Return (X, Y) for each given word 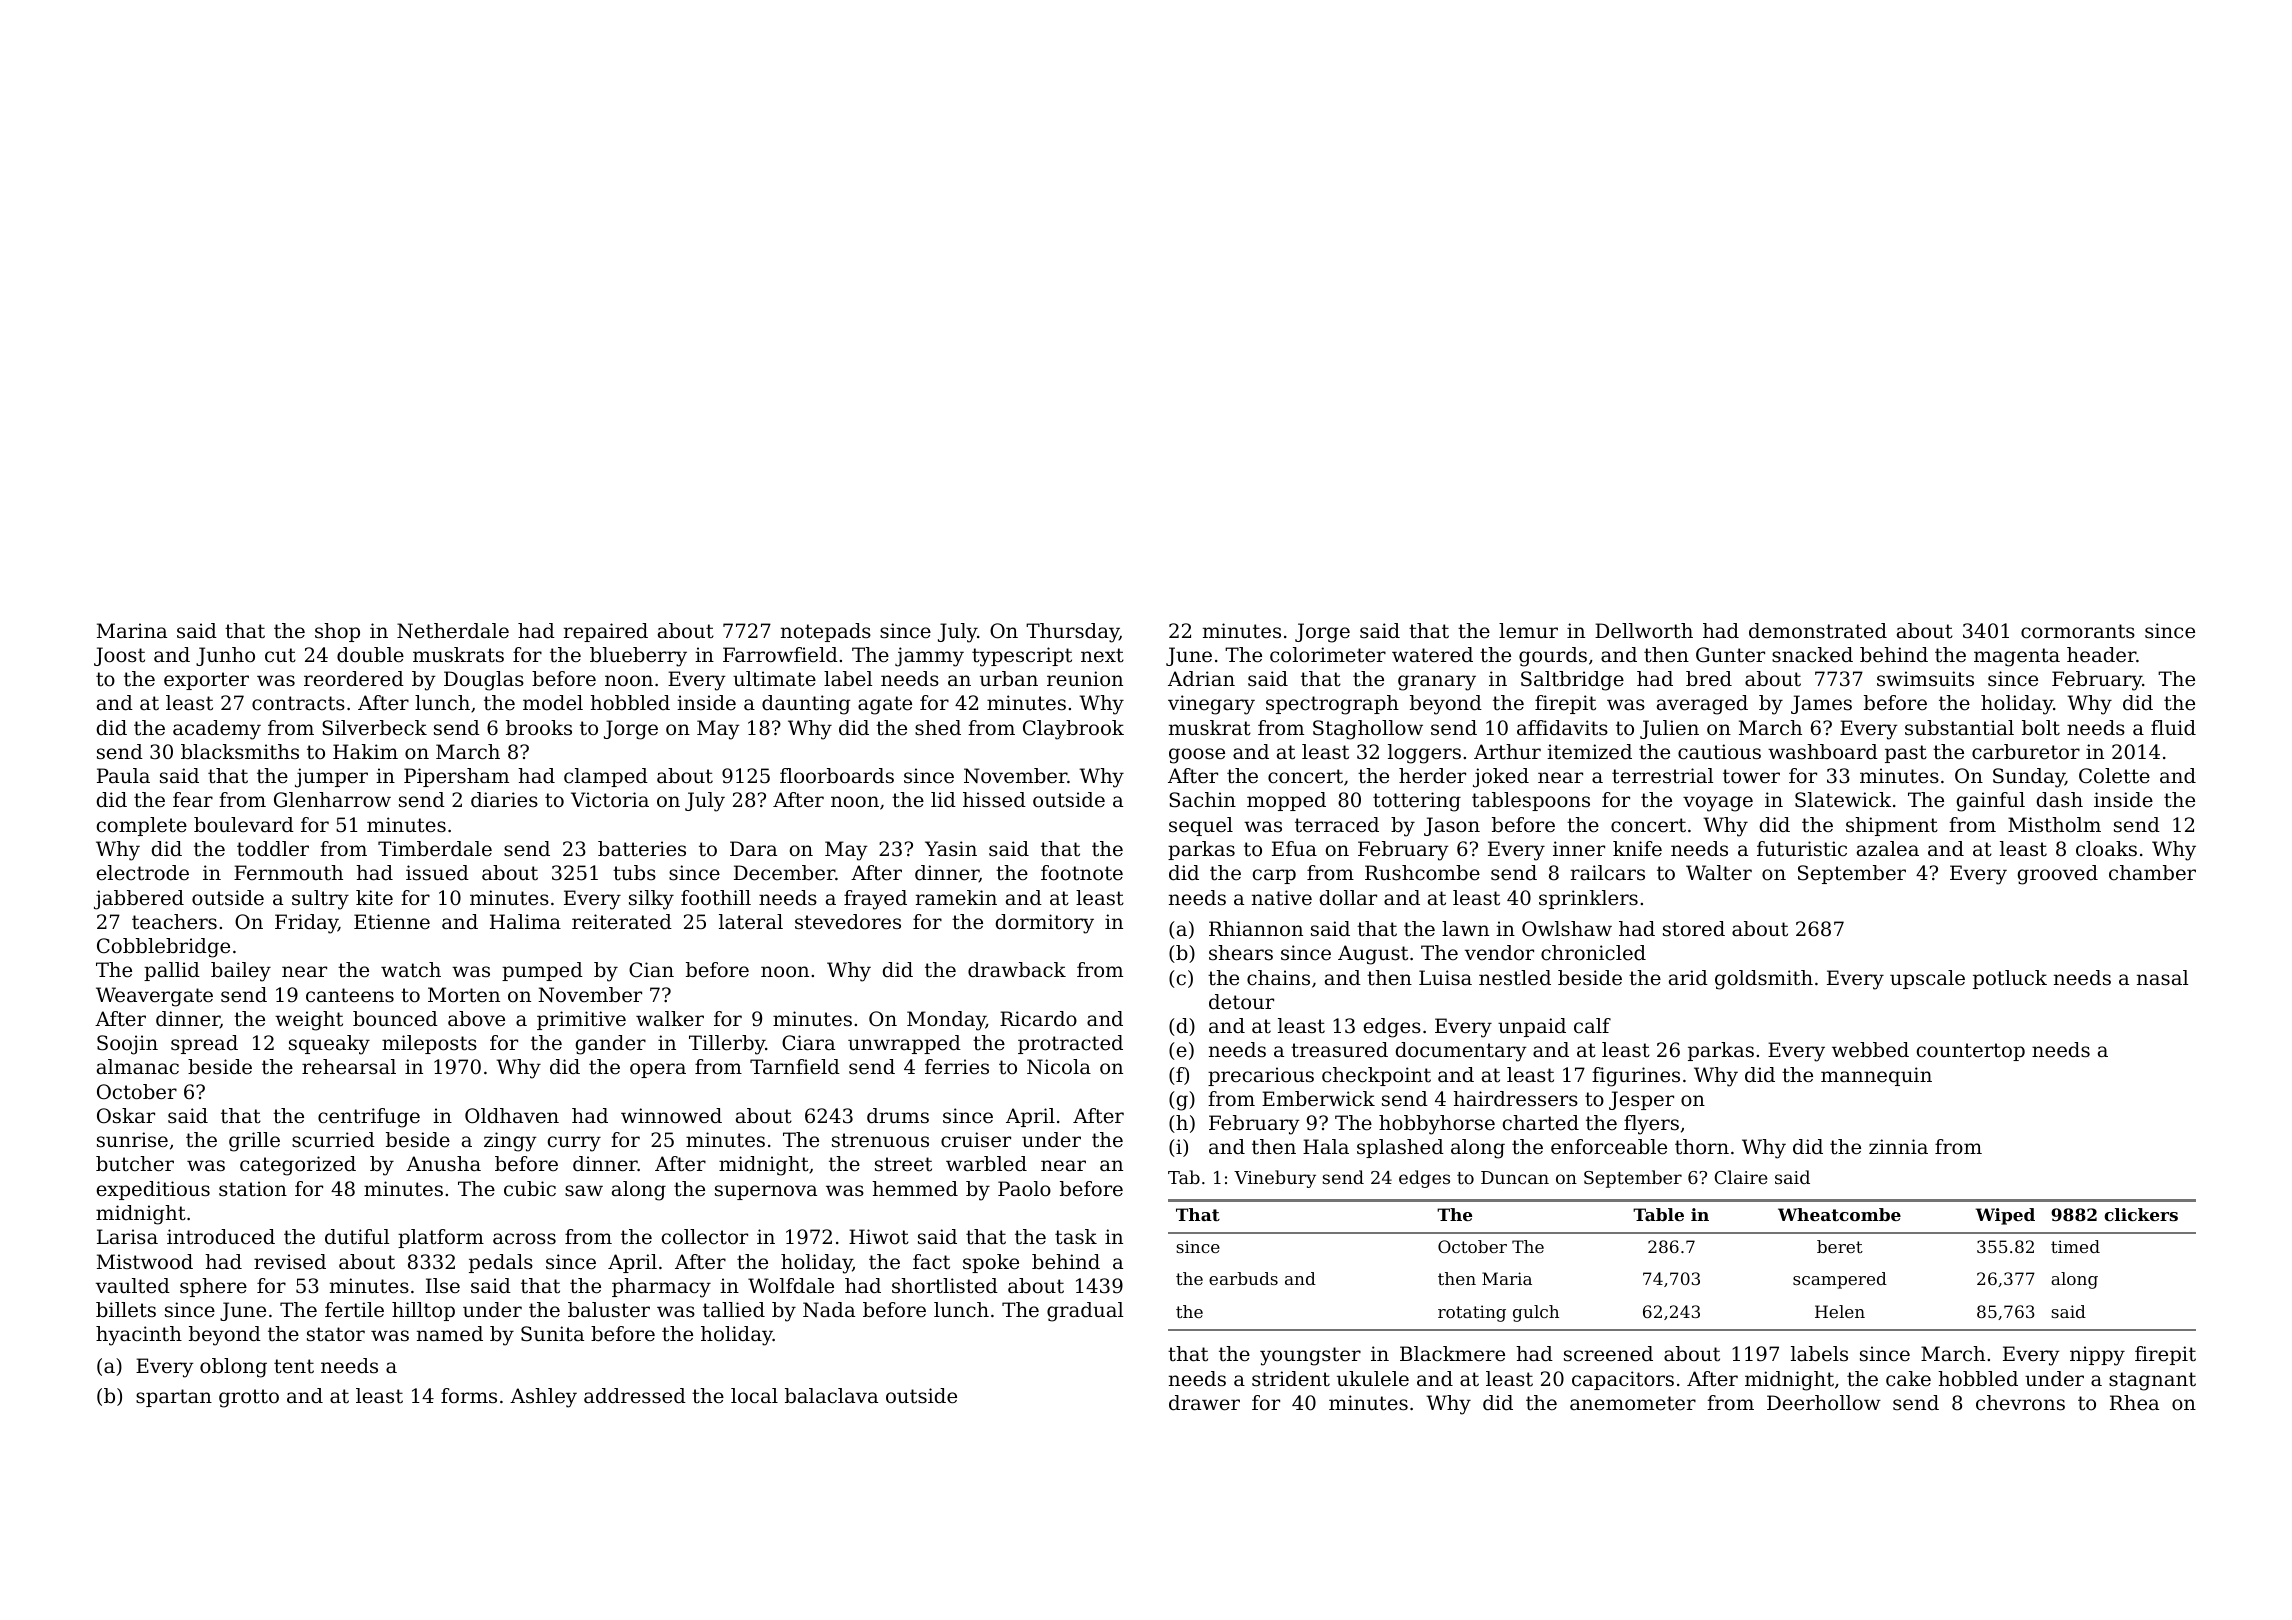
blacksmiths (240, 752)
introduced (221, 1237)
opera (658, 1070)
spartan (174, 1398)
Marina (132, 630)
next (1102, 655)
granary (1437, 683)
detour (1241, 1002)
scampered (1840, 1280)
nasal (2162, 978)
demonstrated (1818, 631)
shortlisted (945, 1286)
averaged (1702, 705)
